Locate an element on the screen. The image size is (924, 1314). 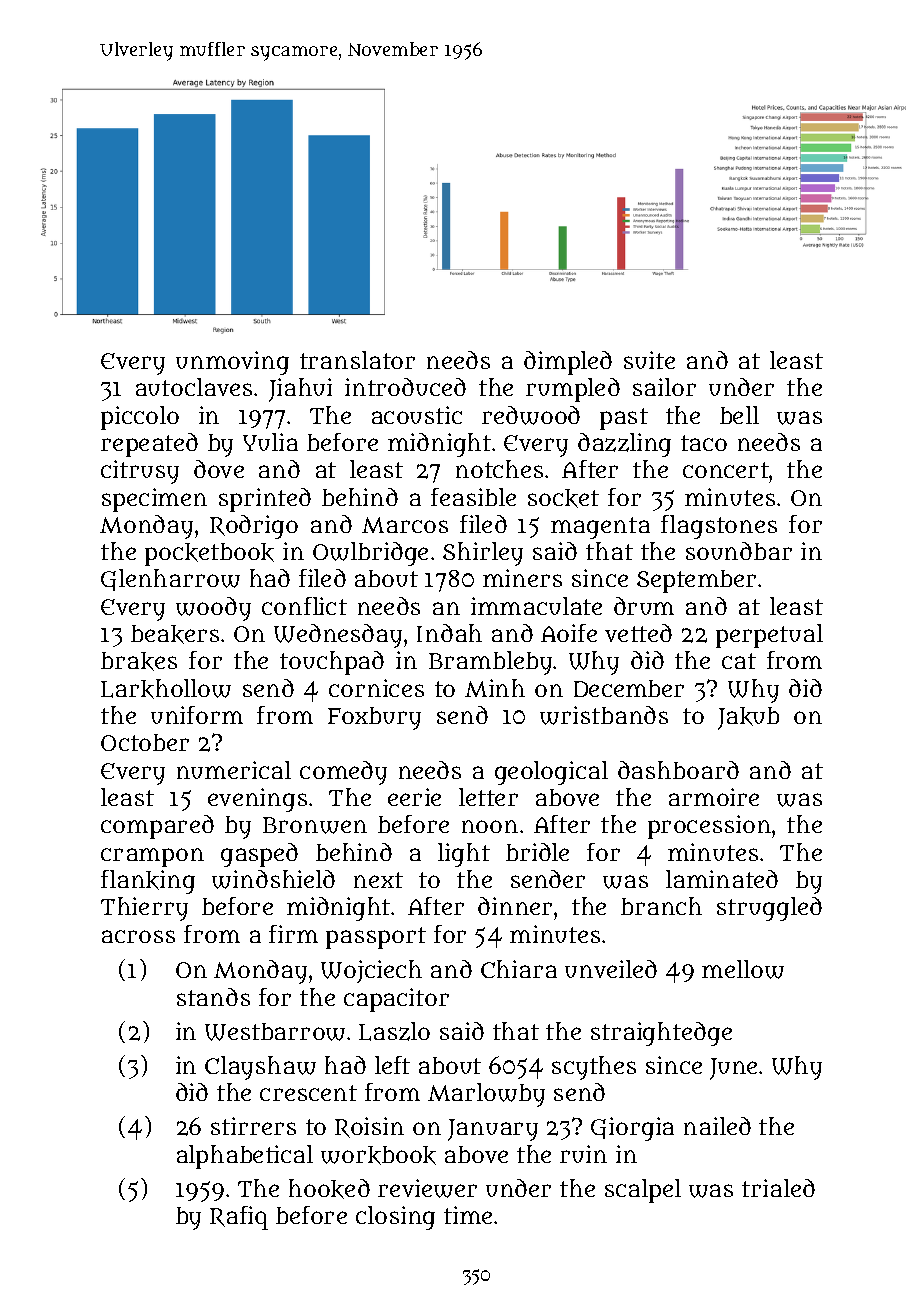
magenta is located at coordinates (600, 528).
